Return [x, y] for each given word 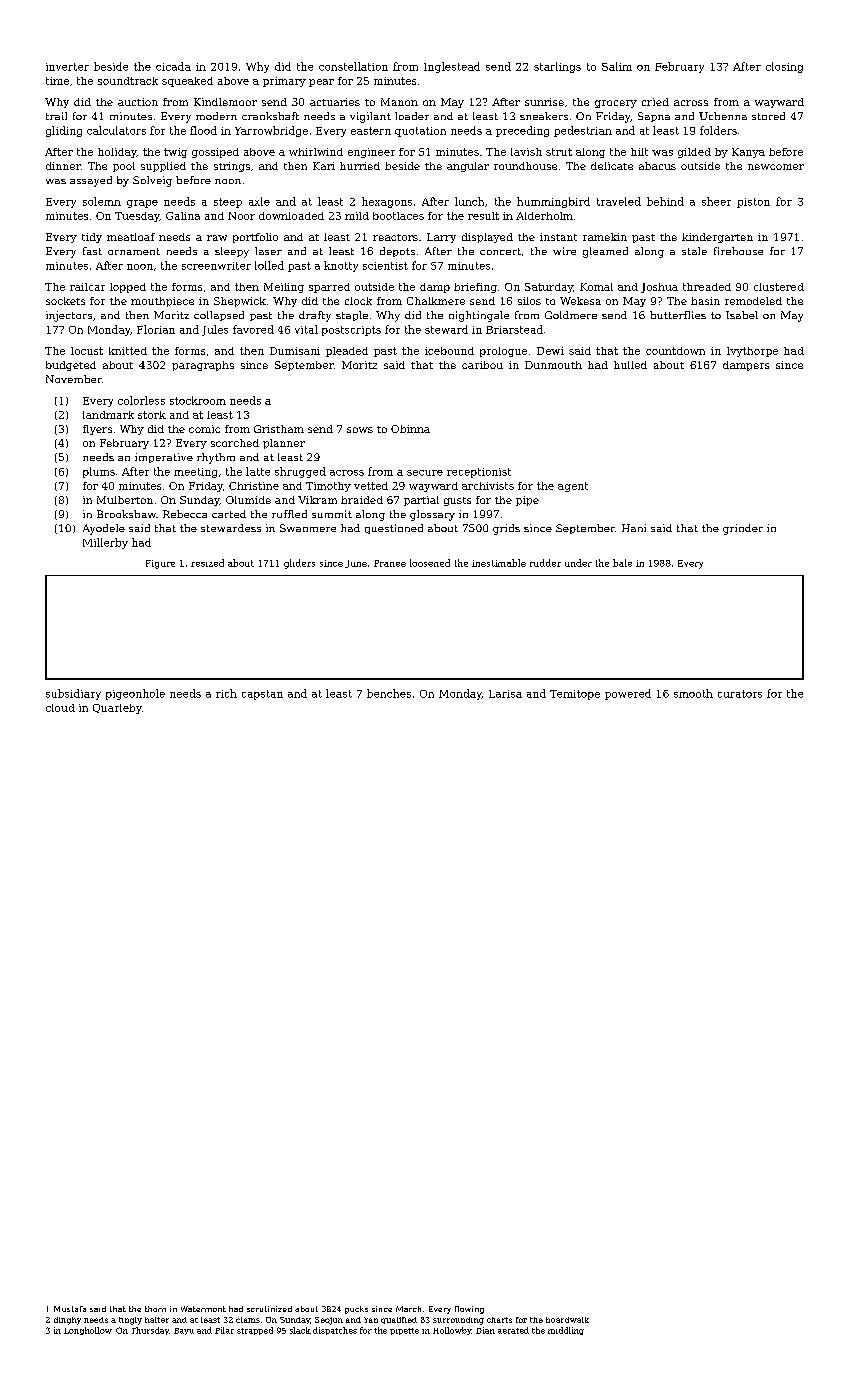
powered [628, 694]
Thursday [150, 1331]
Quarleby [117, 709]
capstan [262, 695]
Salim [617, 66]
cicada [173, 66]
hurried [360, 166]
